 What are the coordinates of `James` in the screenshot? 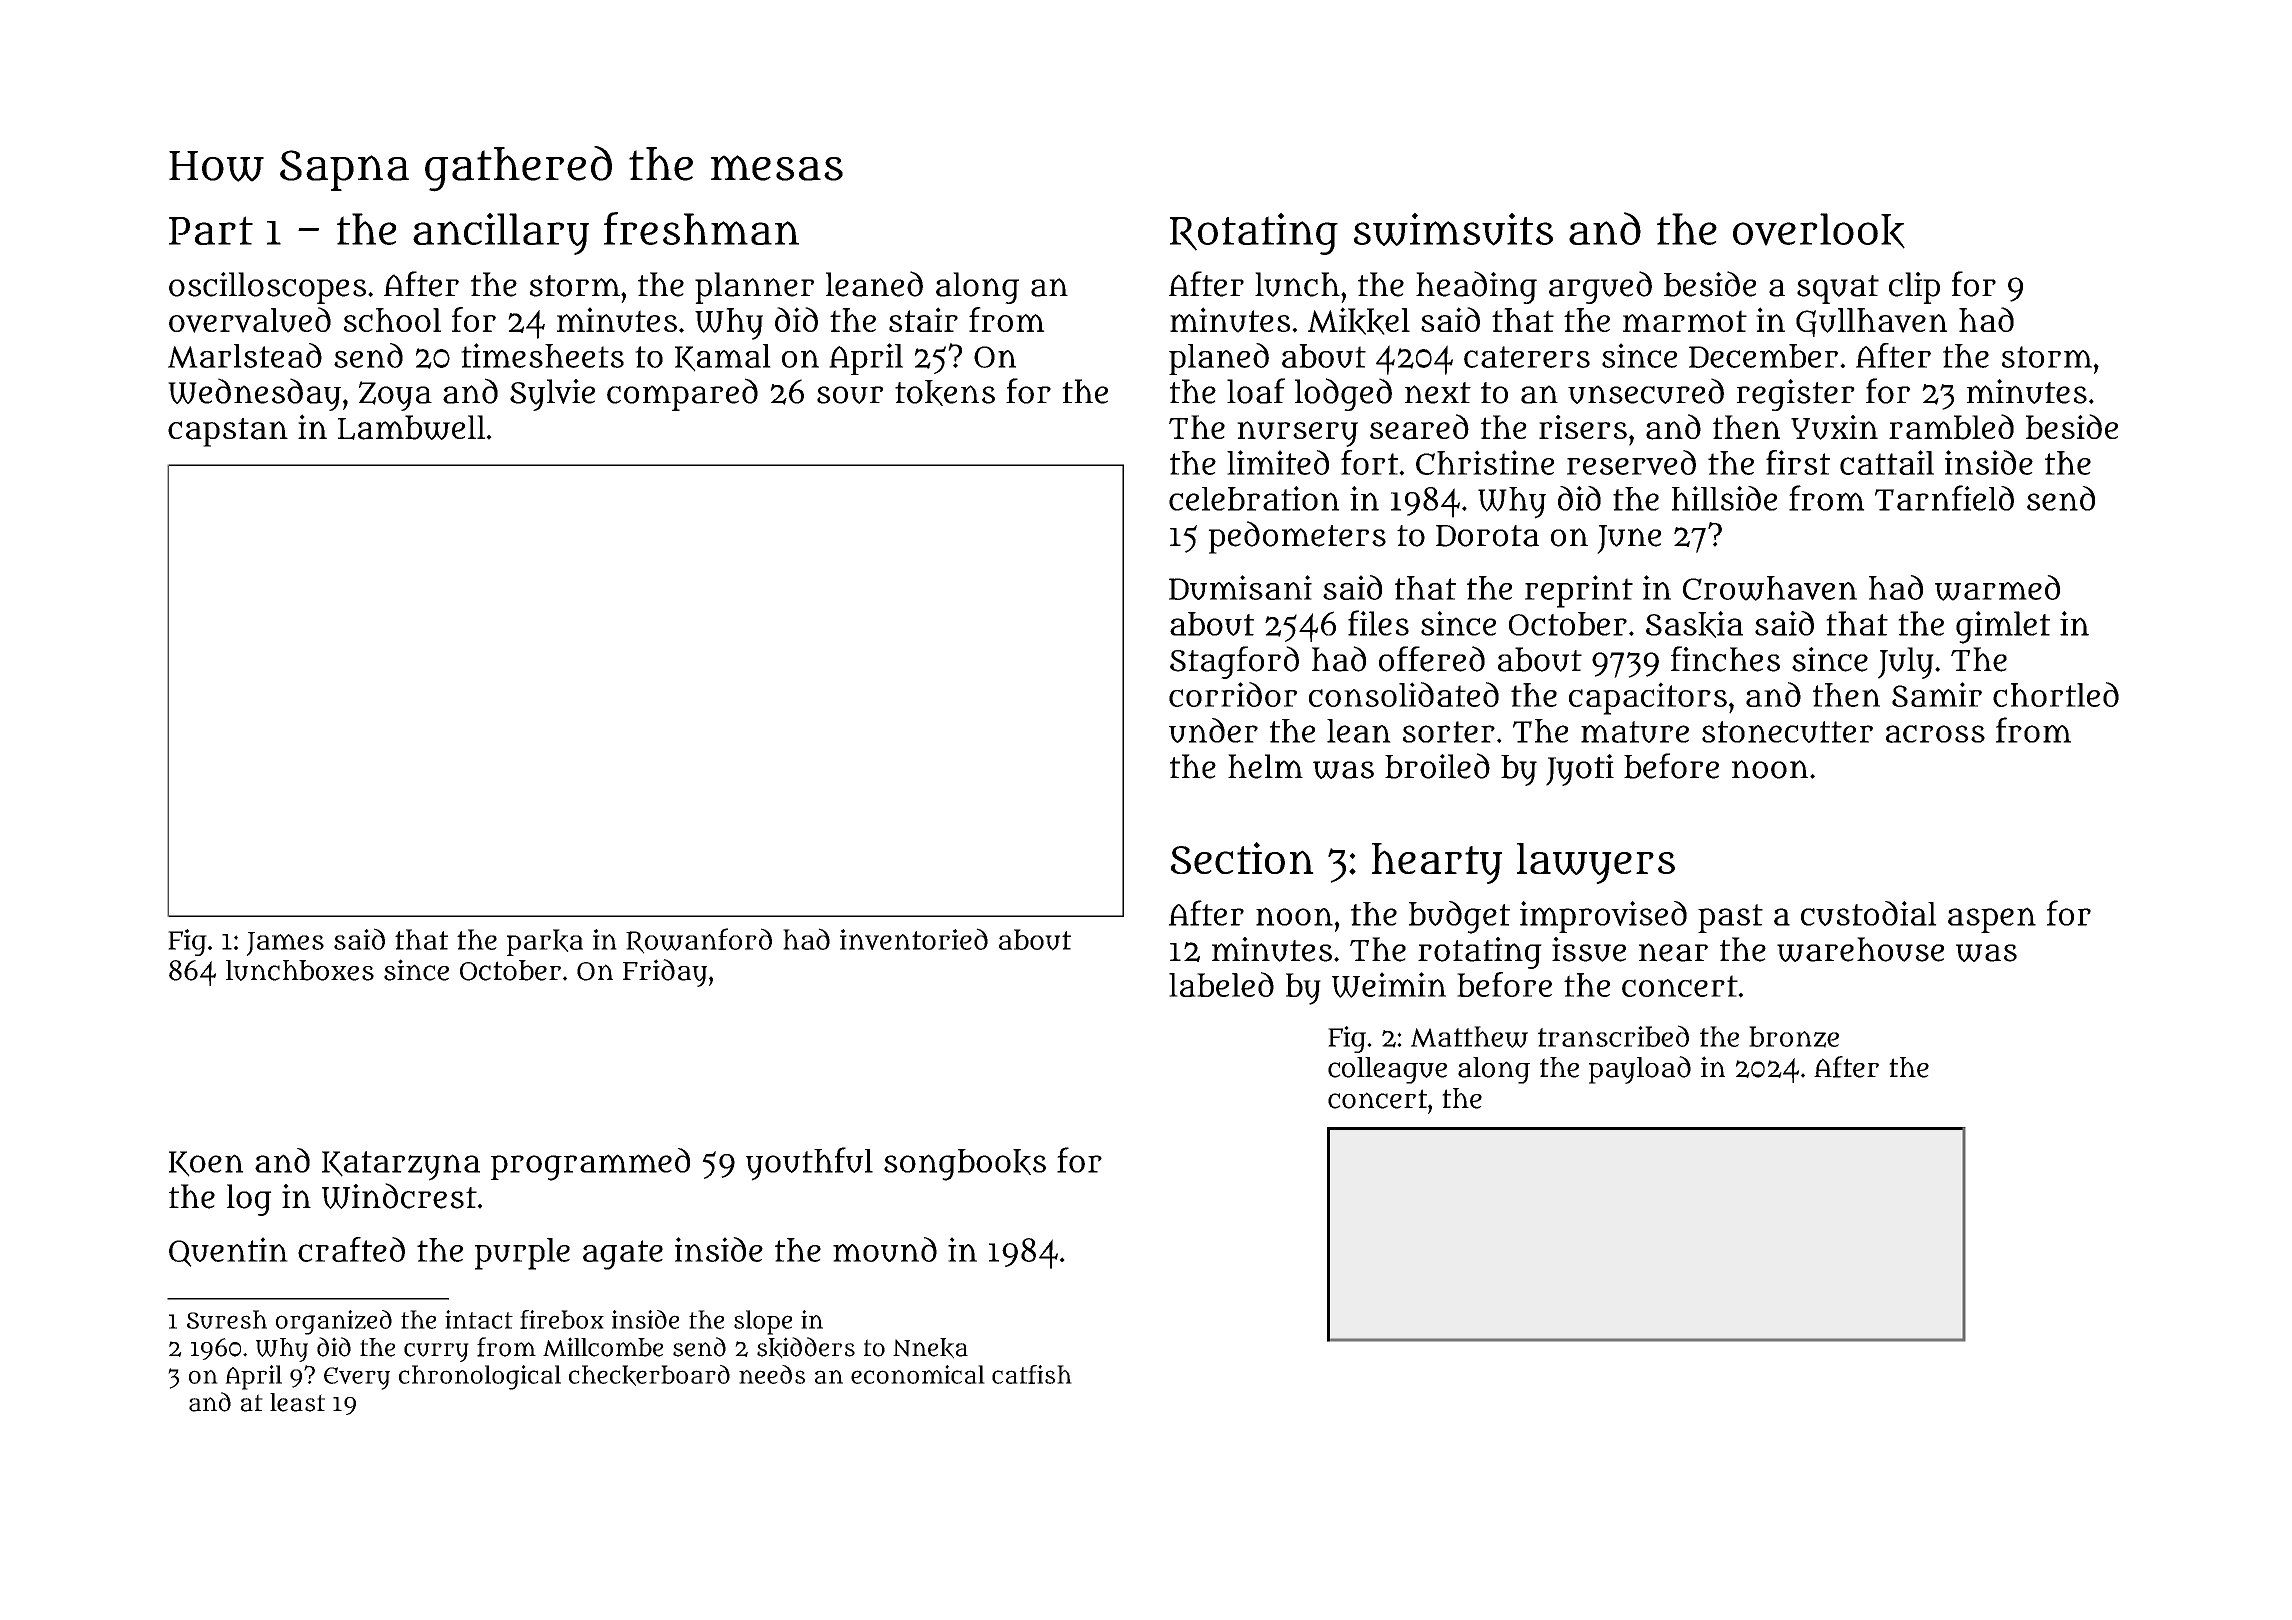 It's located at (285, 944).
